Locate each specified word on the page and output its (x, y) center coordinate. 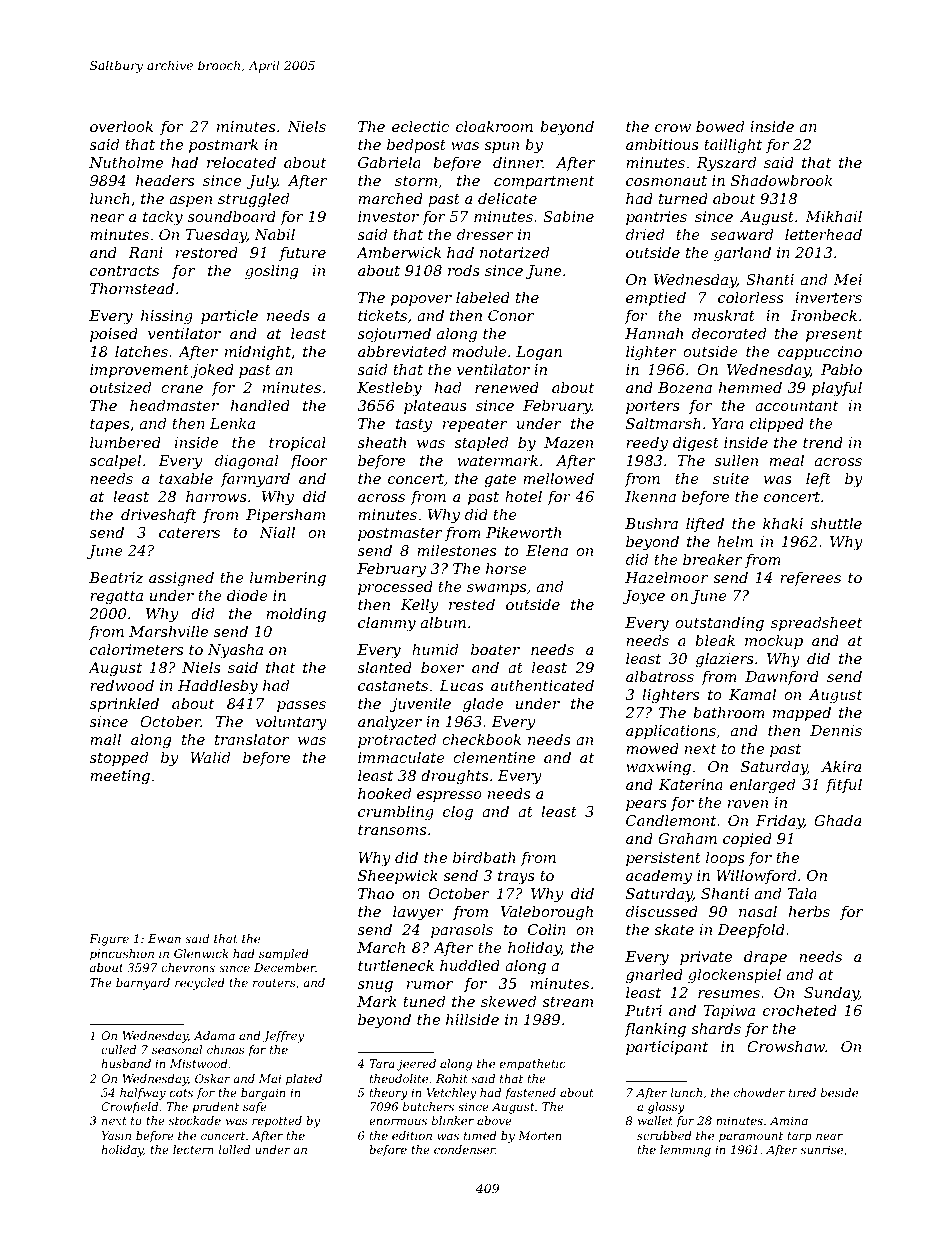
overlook (121, 126)
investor (388, 216)
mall (105, 739)
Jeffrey (283, 1037)
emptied (656, 299)
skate (674, 929)
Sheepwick (398, 877)
